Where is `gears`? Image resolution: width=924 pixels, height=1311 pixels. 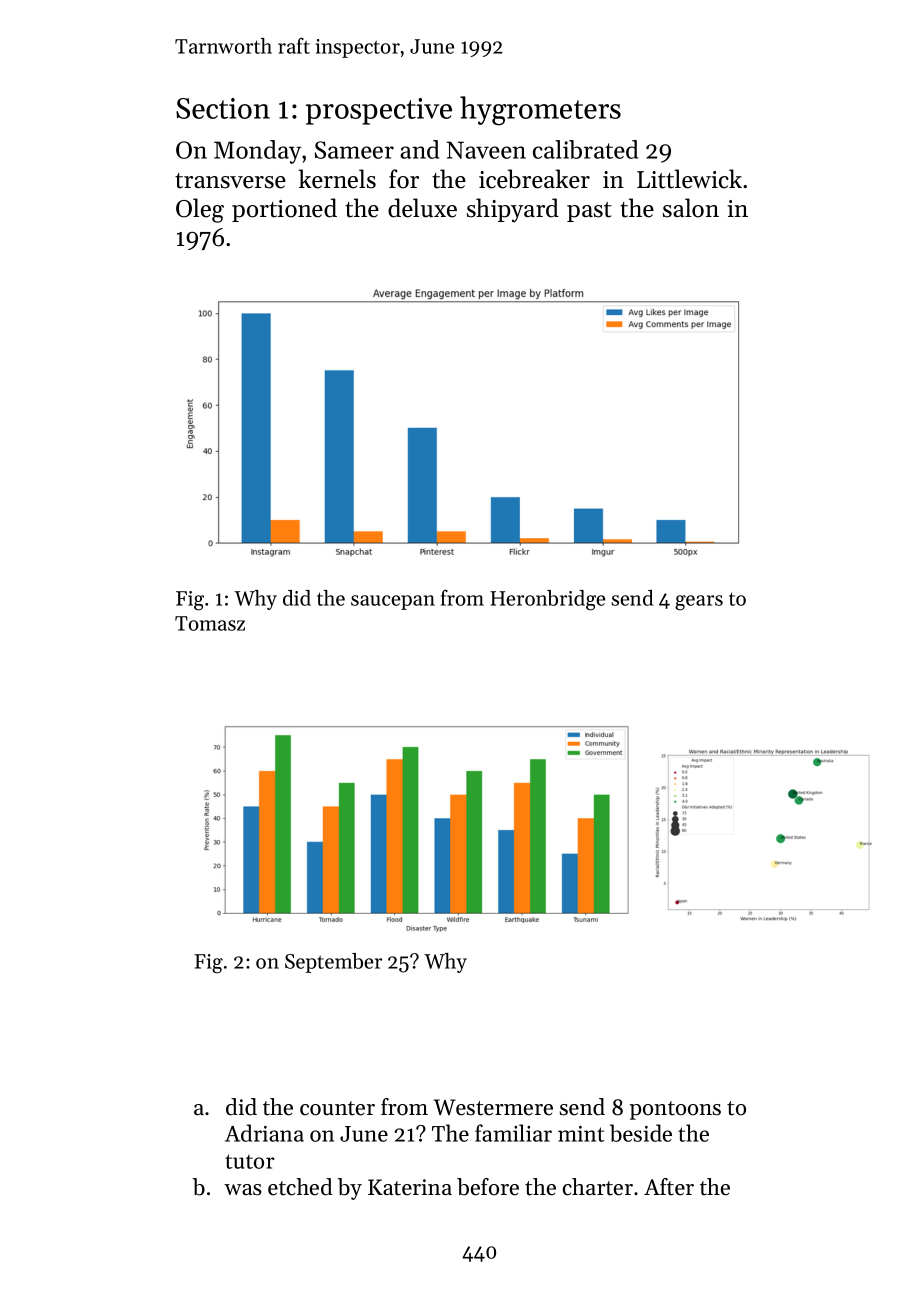
gears is located at coordinates (699, 603).
